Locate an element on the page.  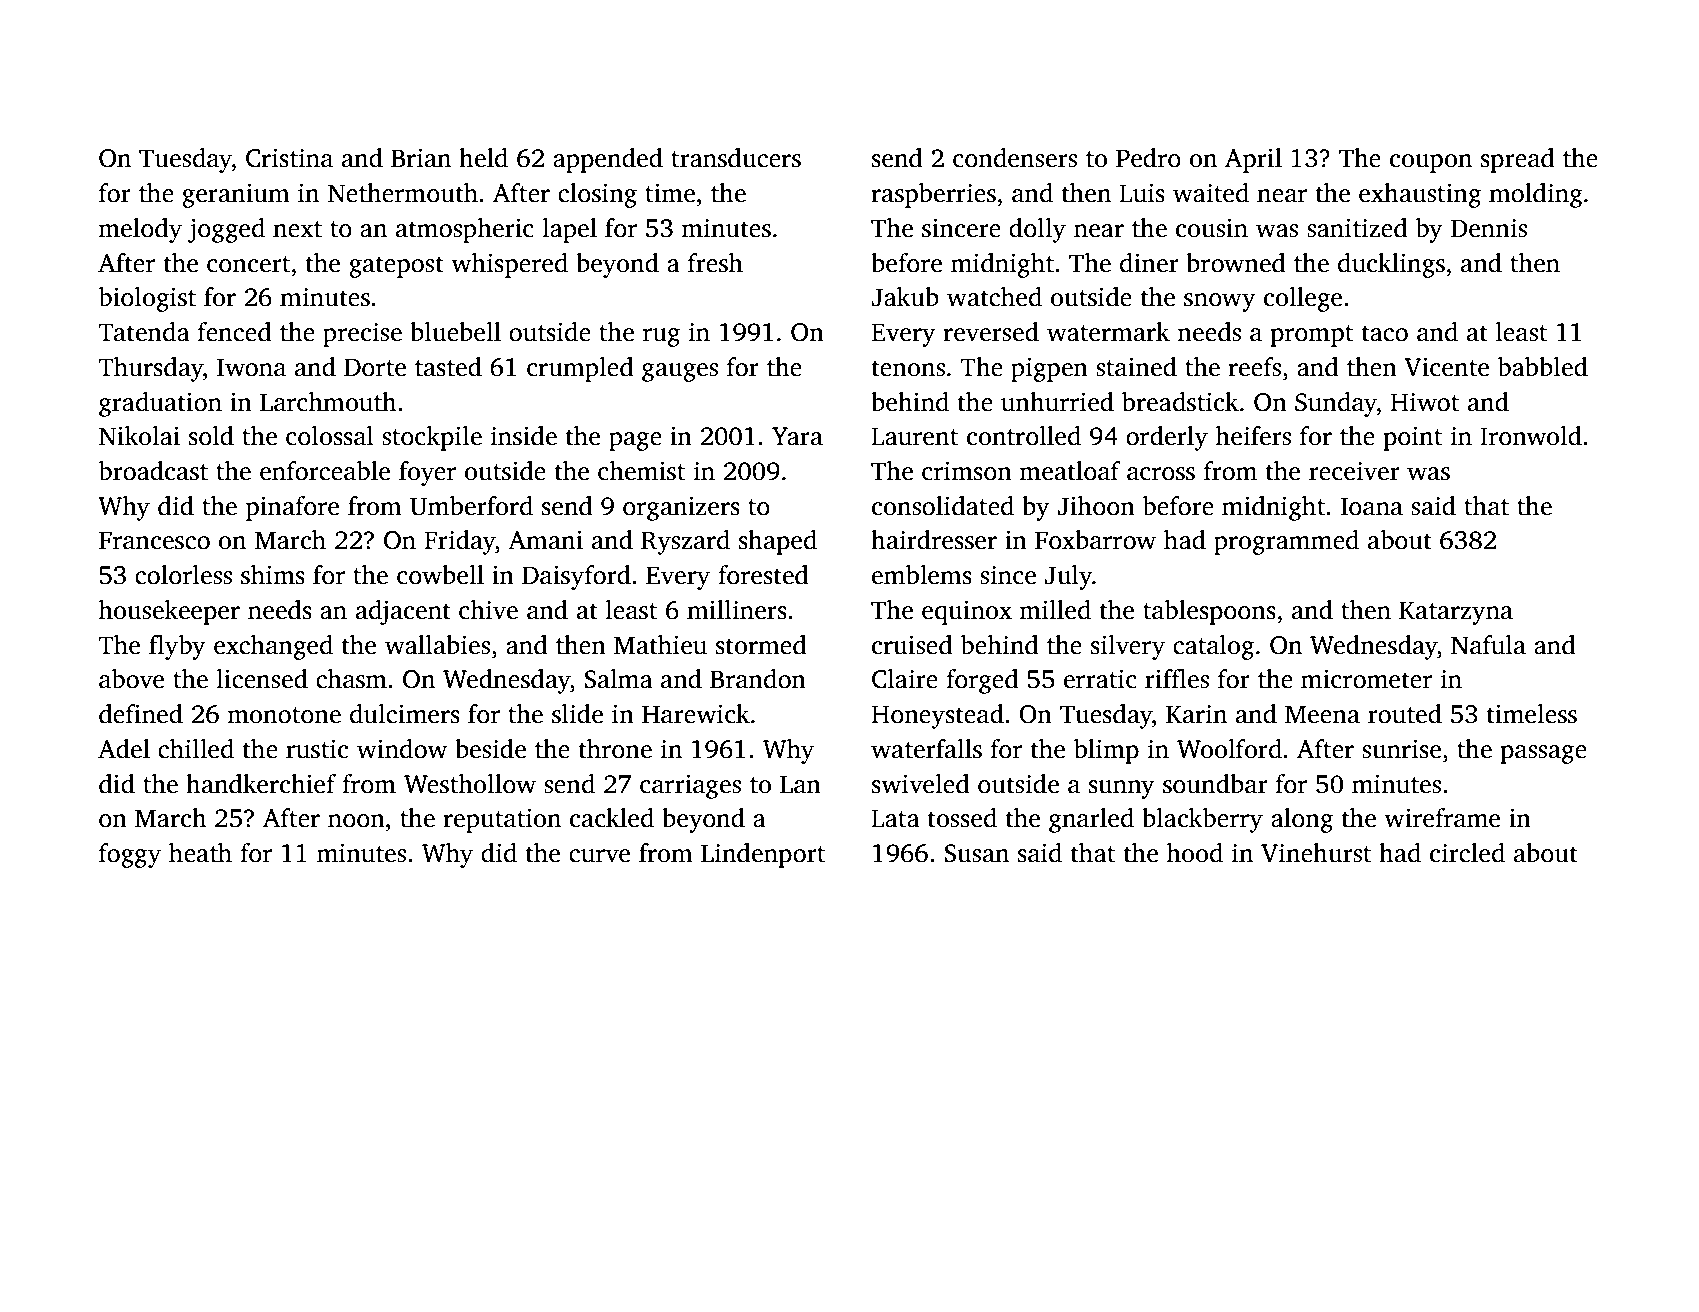
fresh is located at coordinates (715, 263).
